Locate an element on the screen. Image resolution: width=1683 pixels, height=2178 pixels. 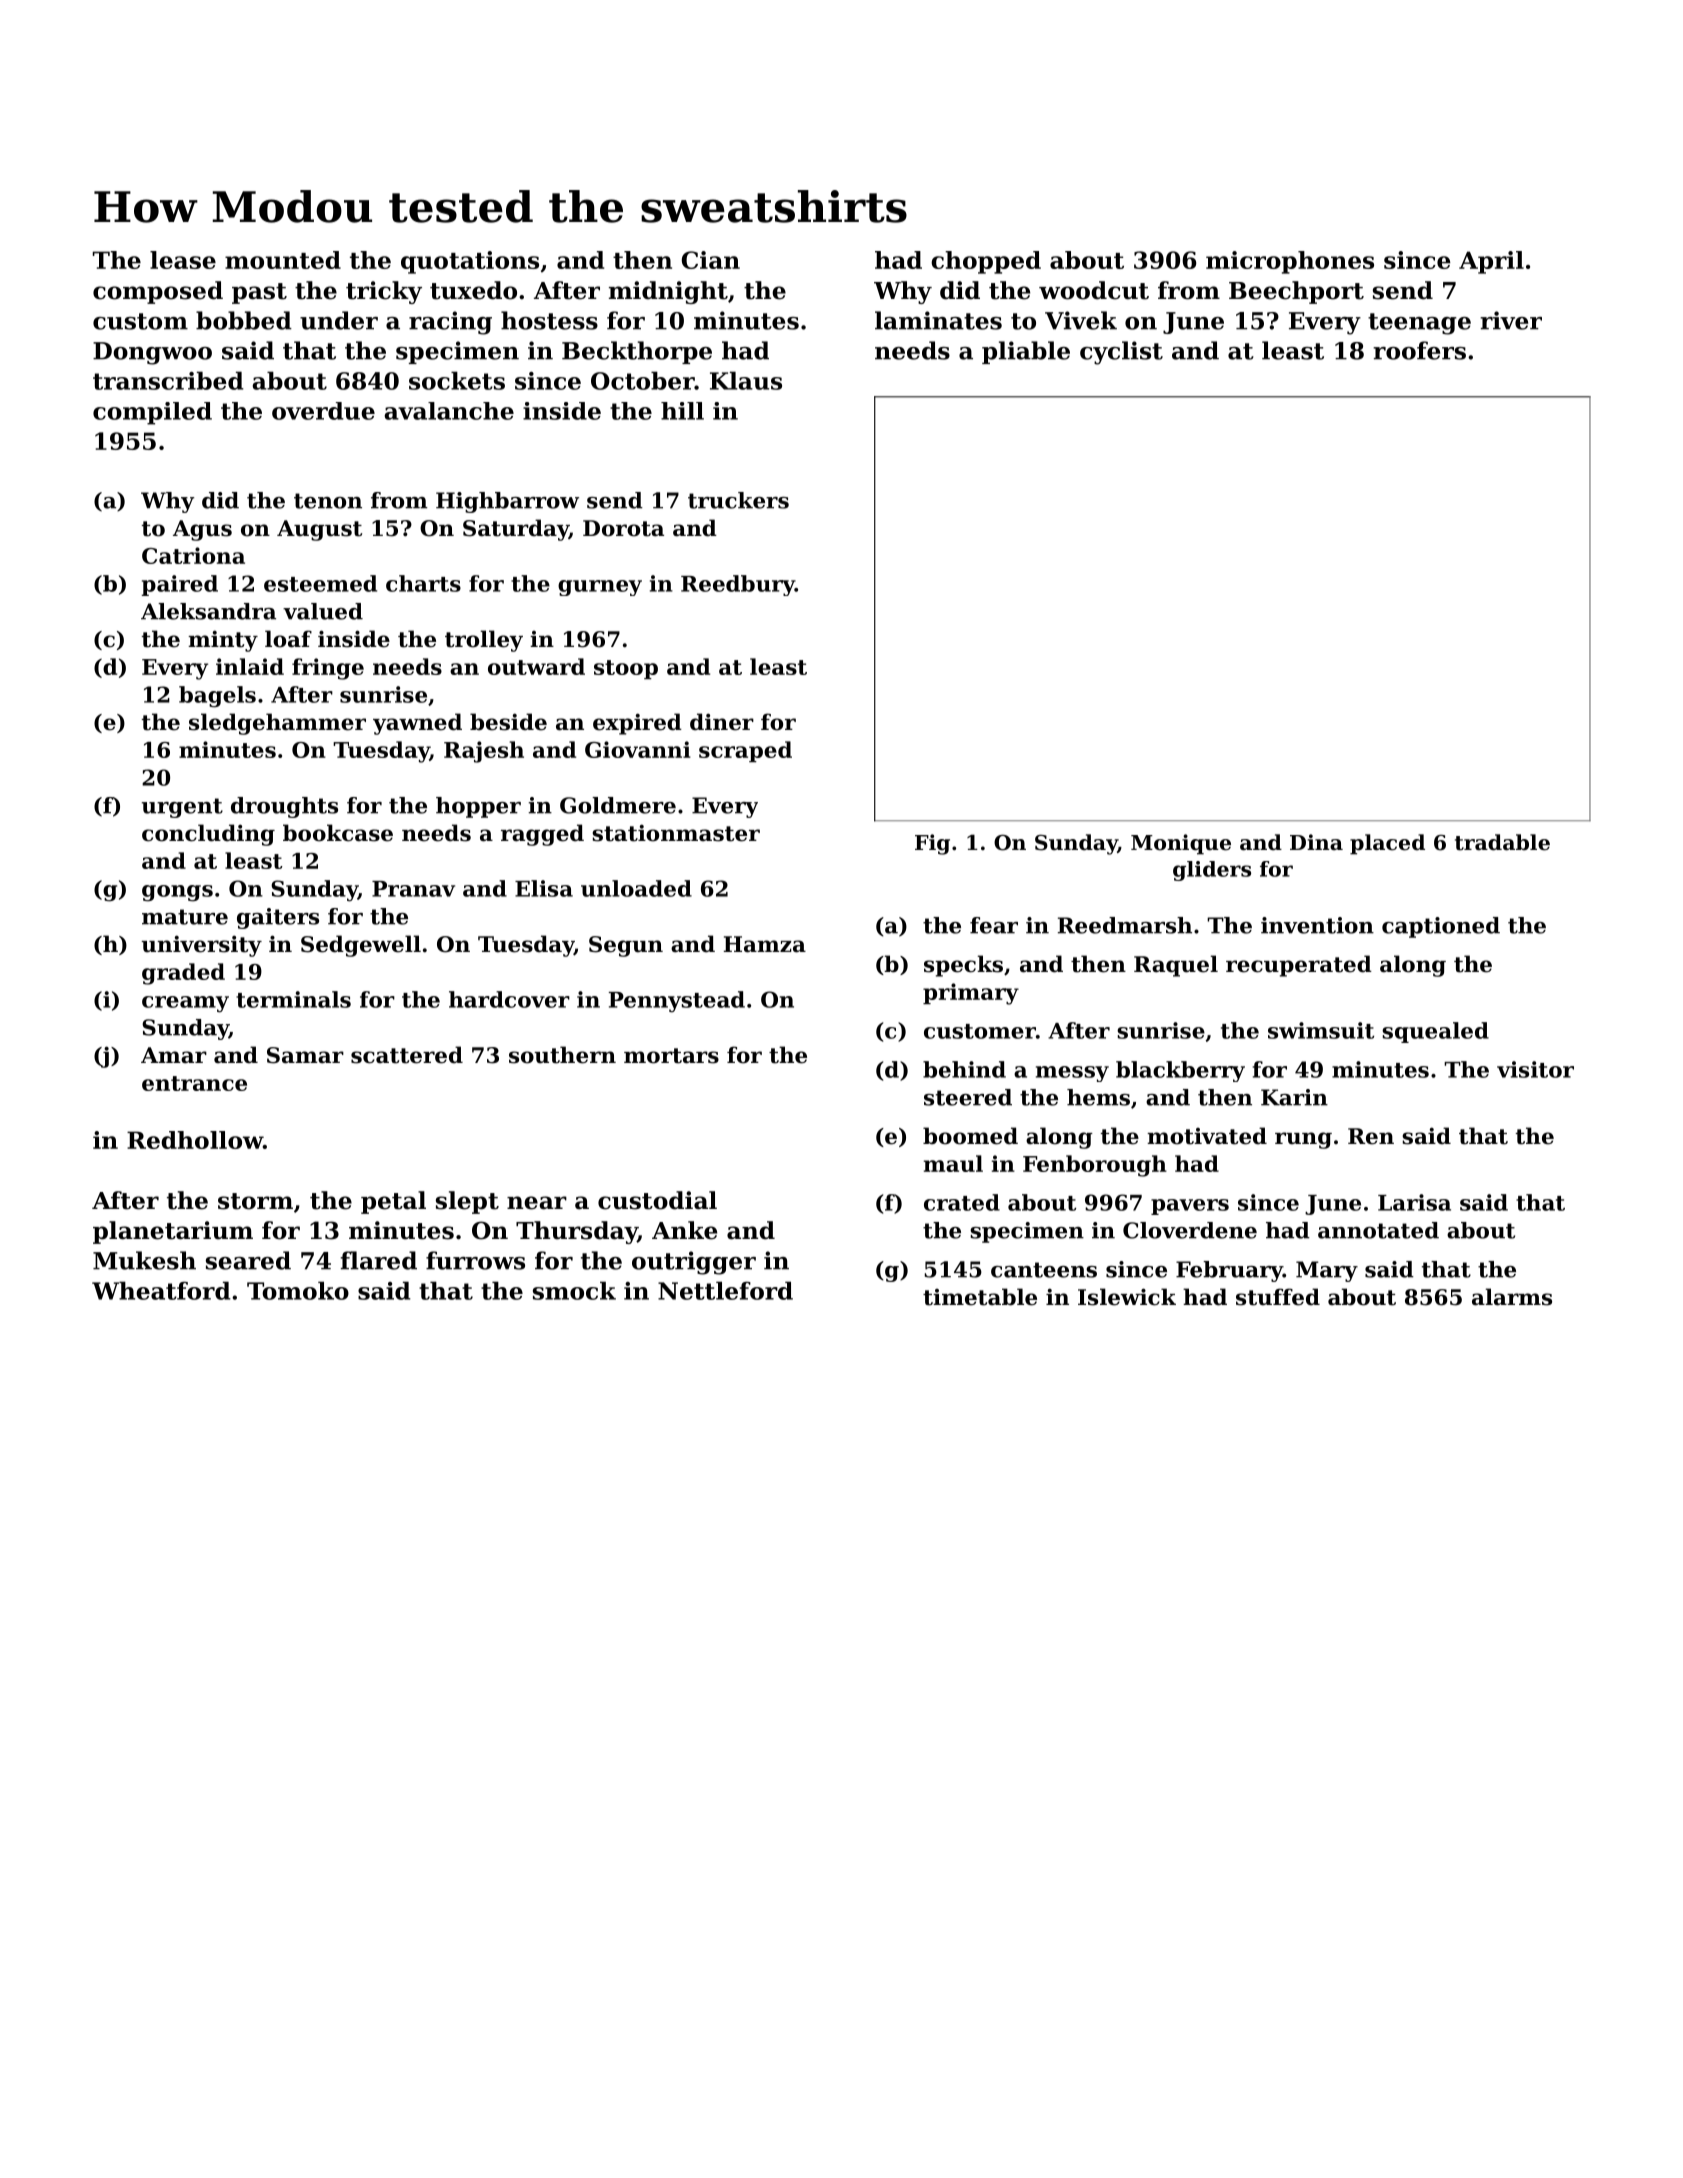
flared is located at coordinates (379, 1260).
